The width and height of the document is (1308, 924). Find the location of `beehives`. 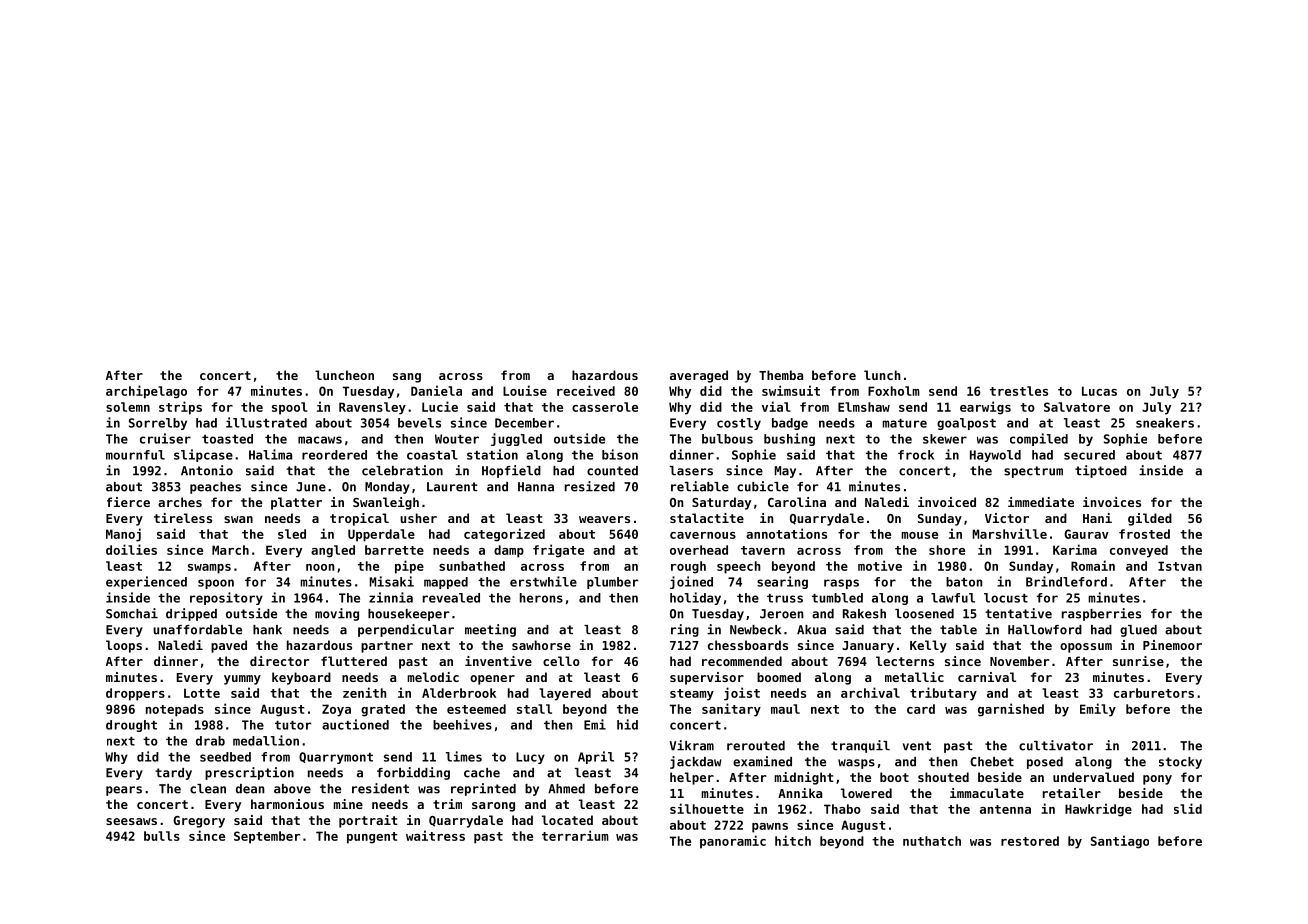

beehives is located at coordinates (462, 724).
